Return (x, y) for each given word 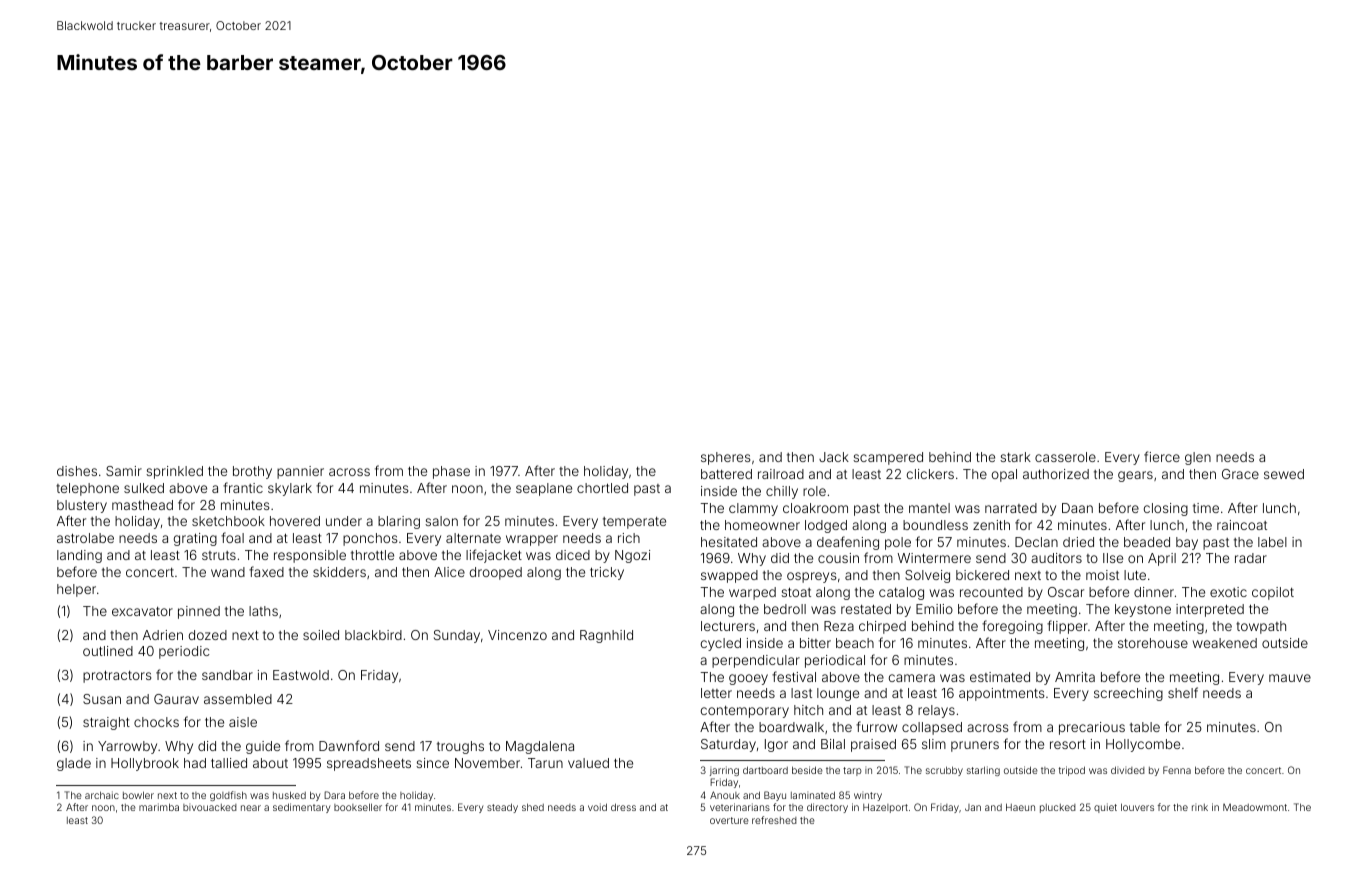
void (597, 807)
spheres (725, 458)
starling (983, 771)
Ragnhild (606, 636)
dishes (77, 471)
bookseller (358, 807)
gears (1135, 476)
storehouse (1153, 643)
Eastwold (301, 675)
